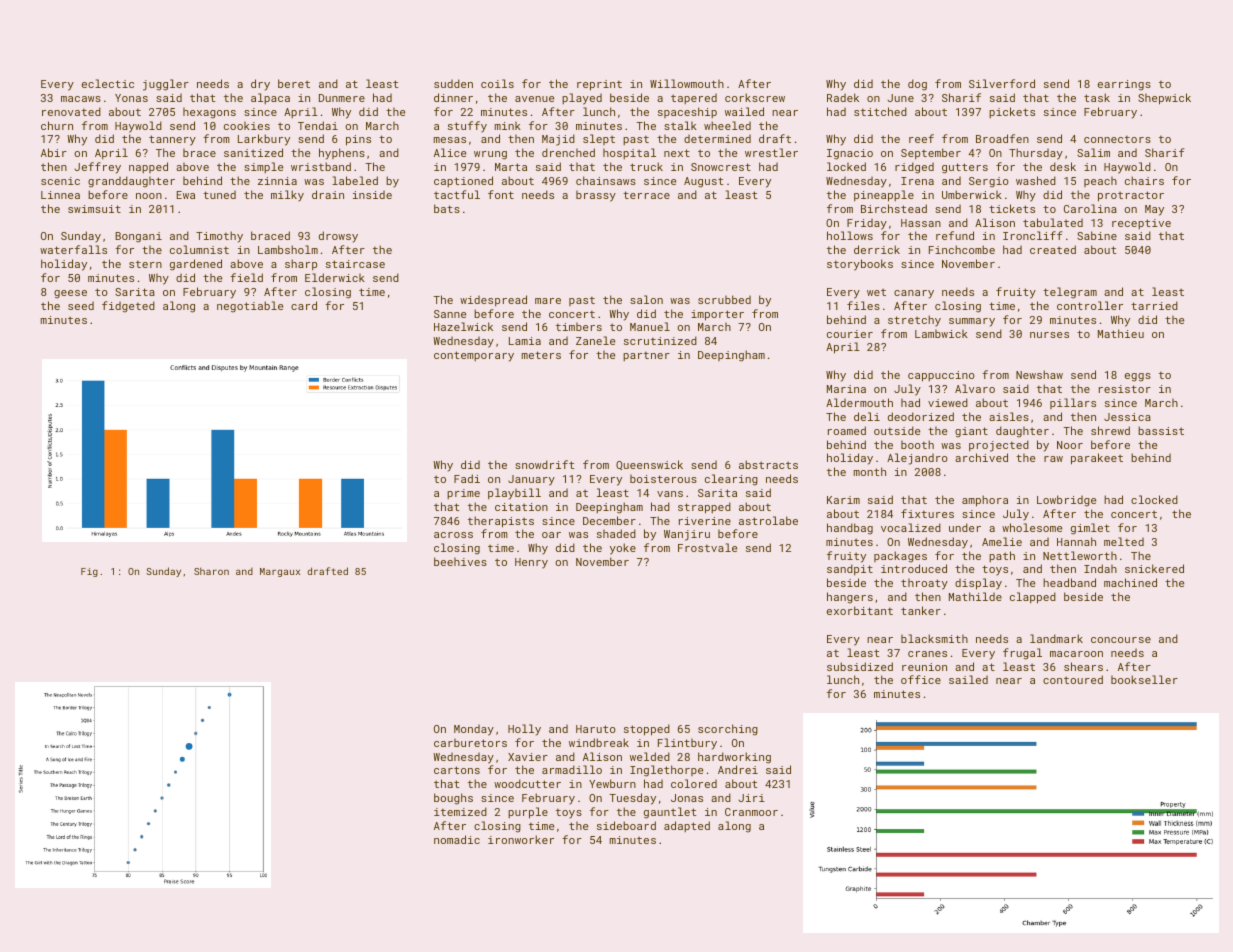 The image size is (1233, 952). What do you see at coordinates (1039, 374) in the screenshot?
I see `Newshaw` at bounding box center [1039, 374].
